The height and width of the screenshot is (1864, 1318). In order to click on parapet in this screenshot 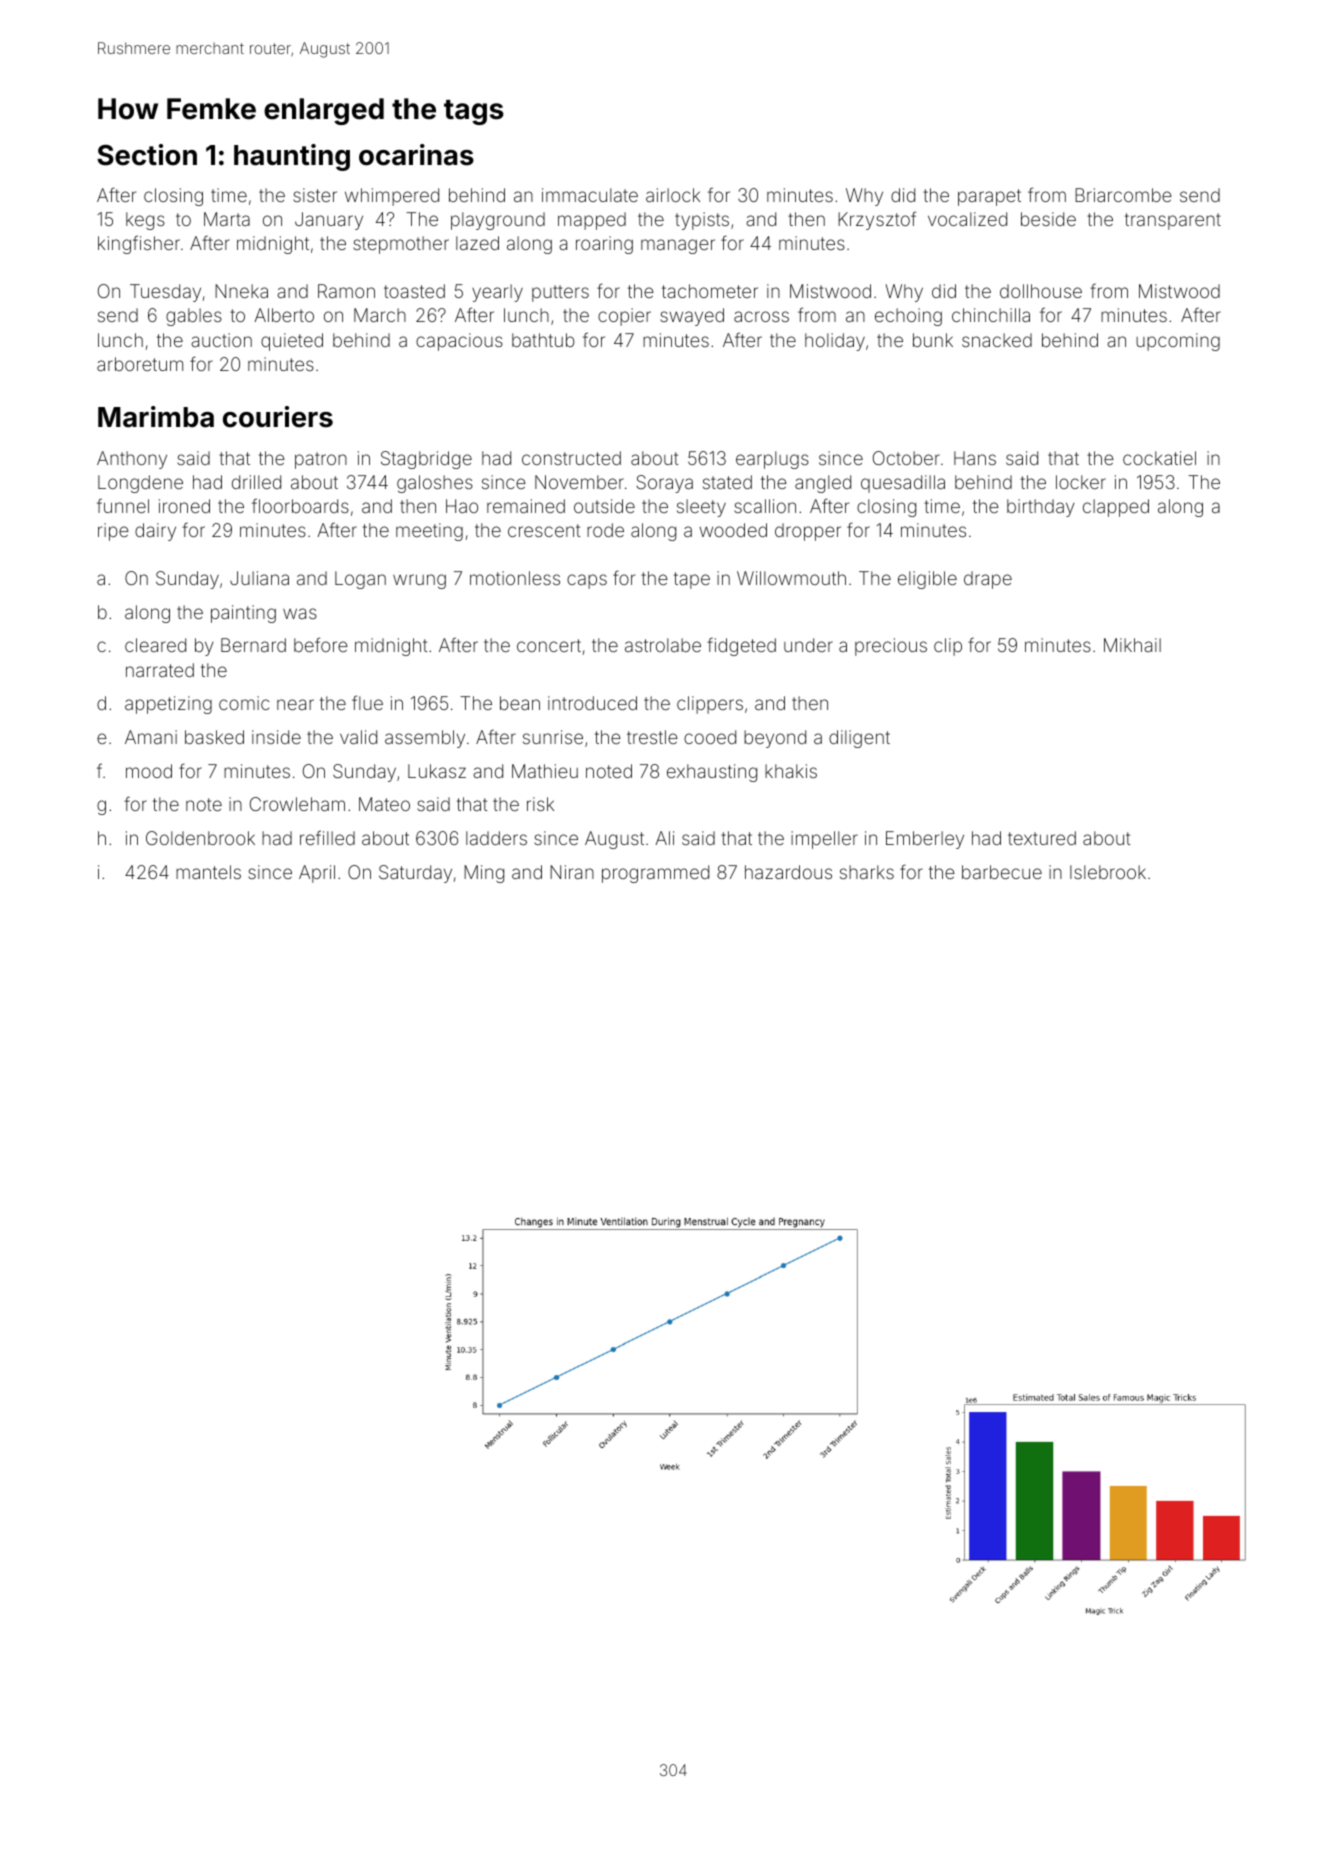, I will do `click(989, 197)`.
